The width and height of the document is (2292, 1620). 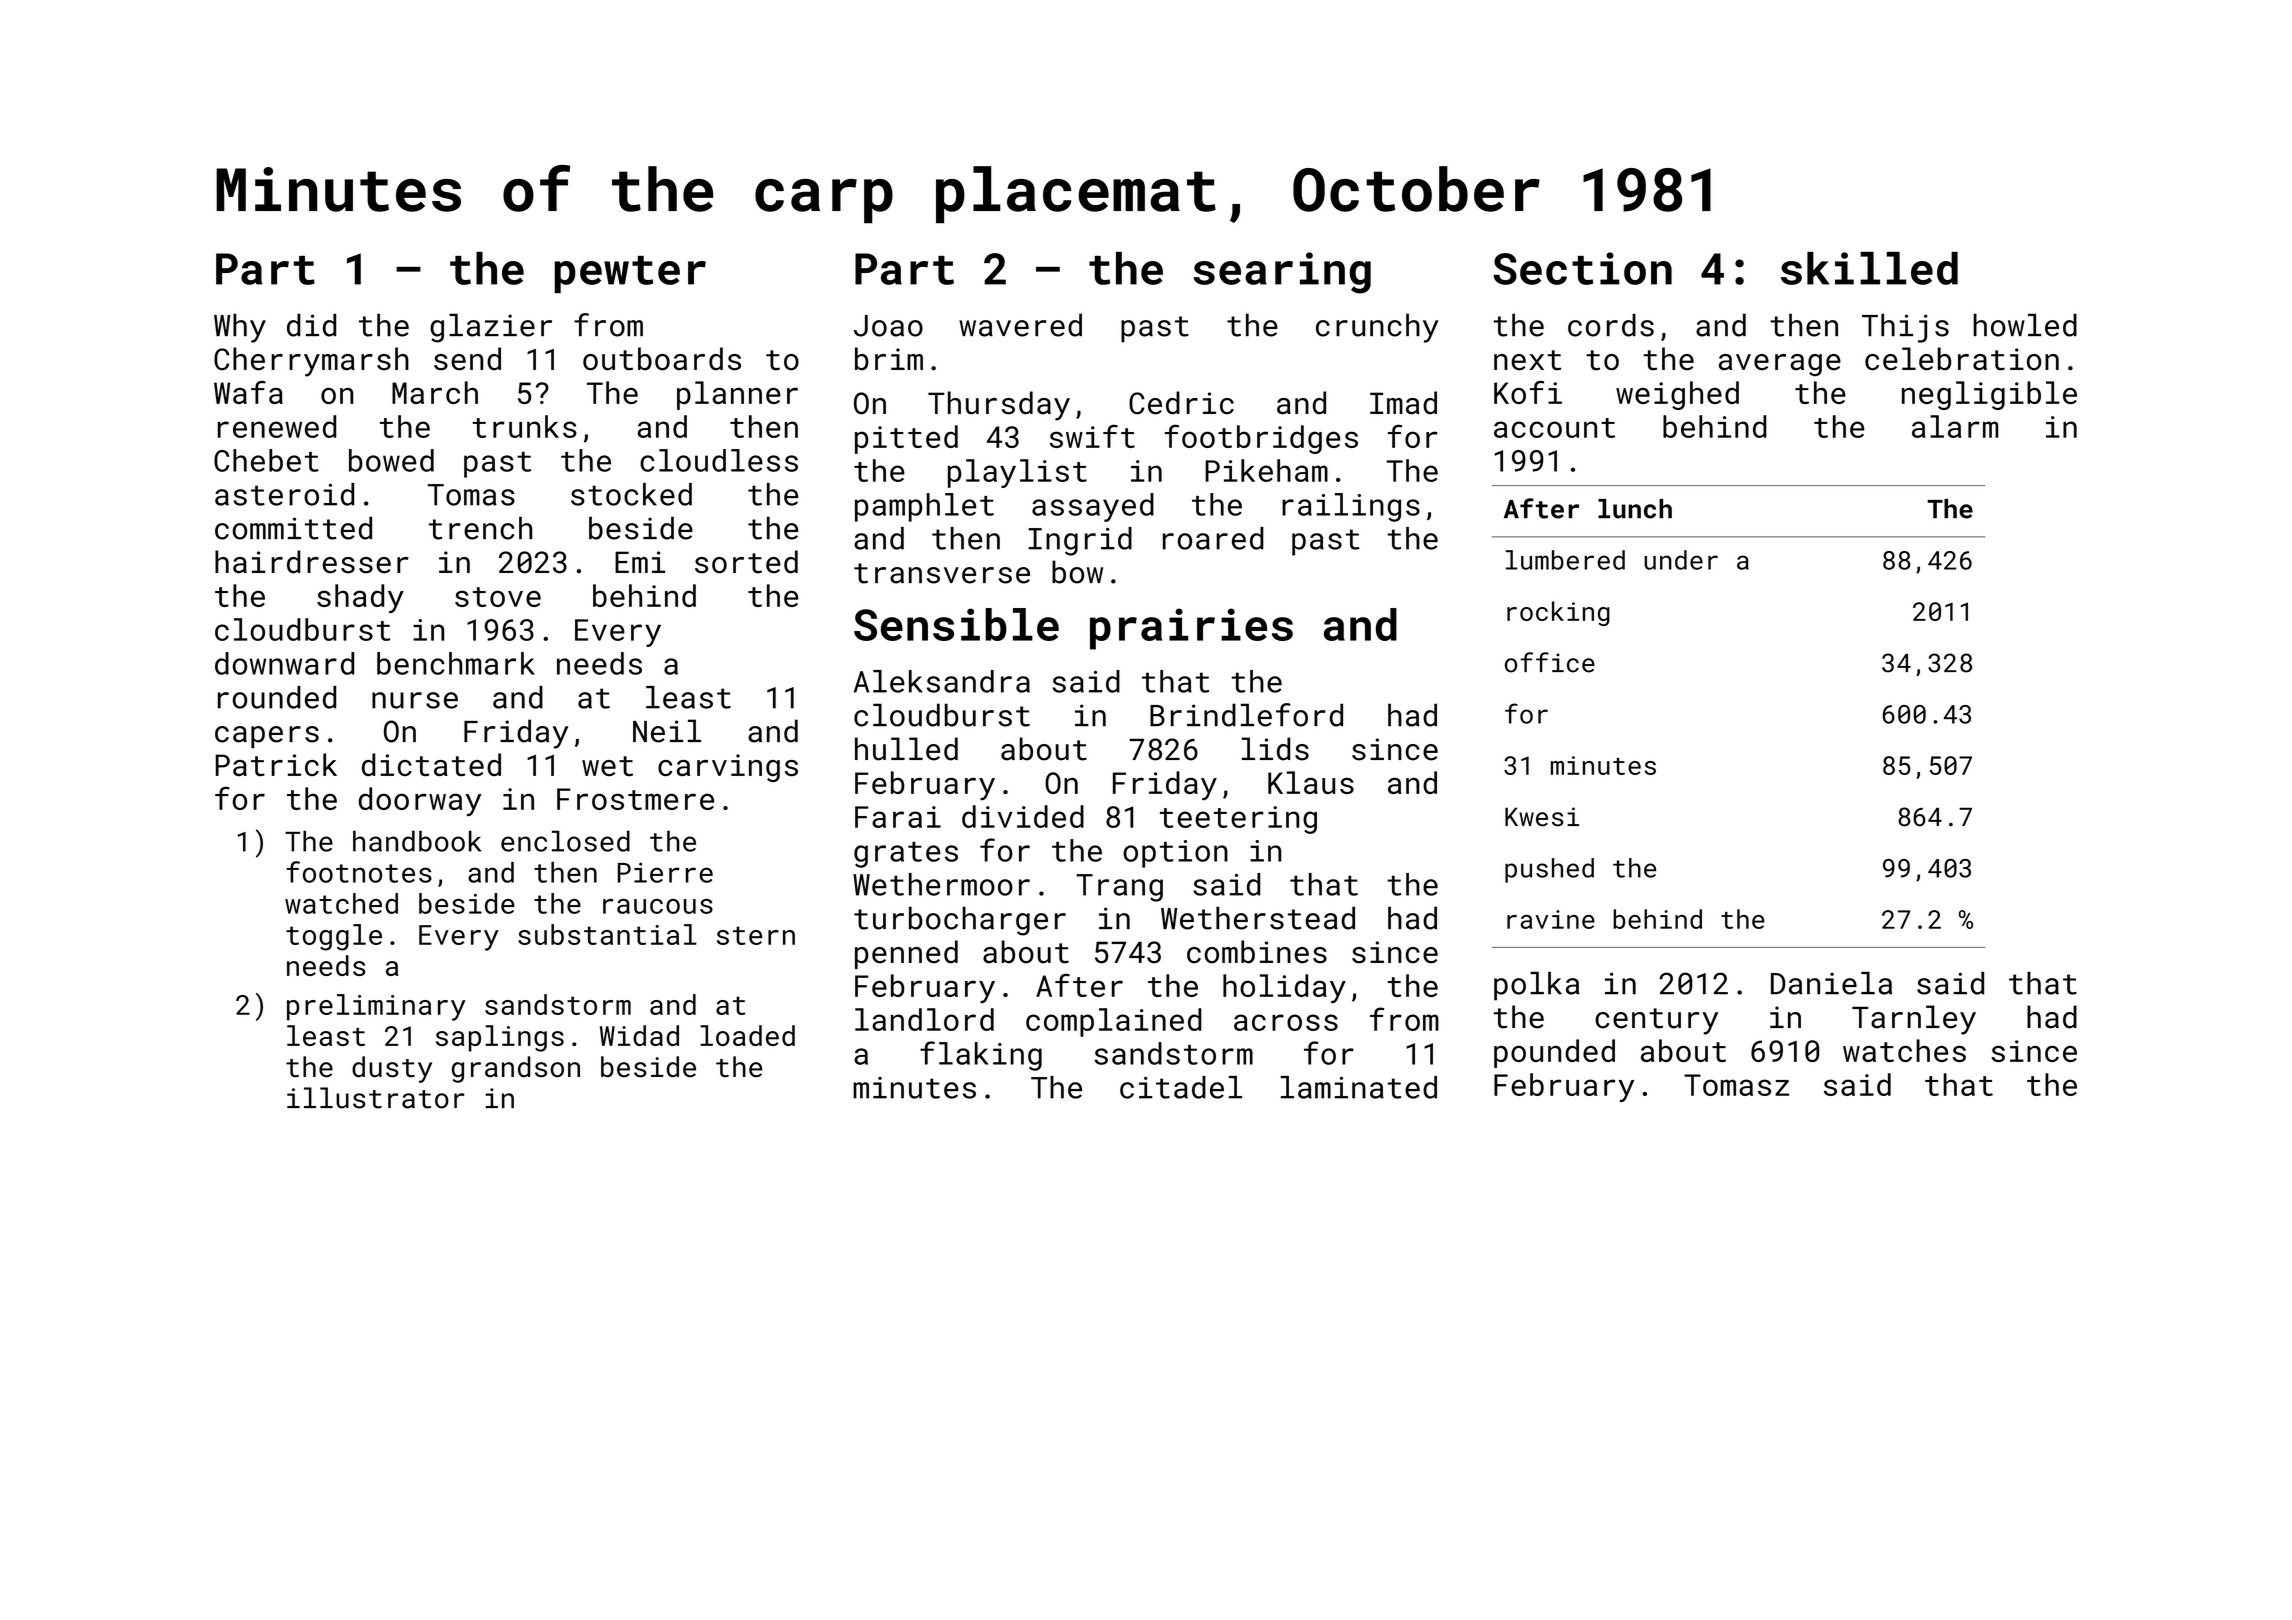 What do you see at coordinates (1551, 919) in the document?
I see `ravine` at bounding box center [1551, 919].
